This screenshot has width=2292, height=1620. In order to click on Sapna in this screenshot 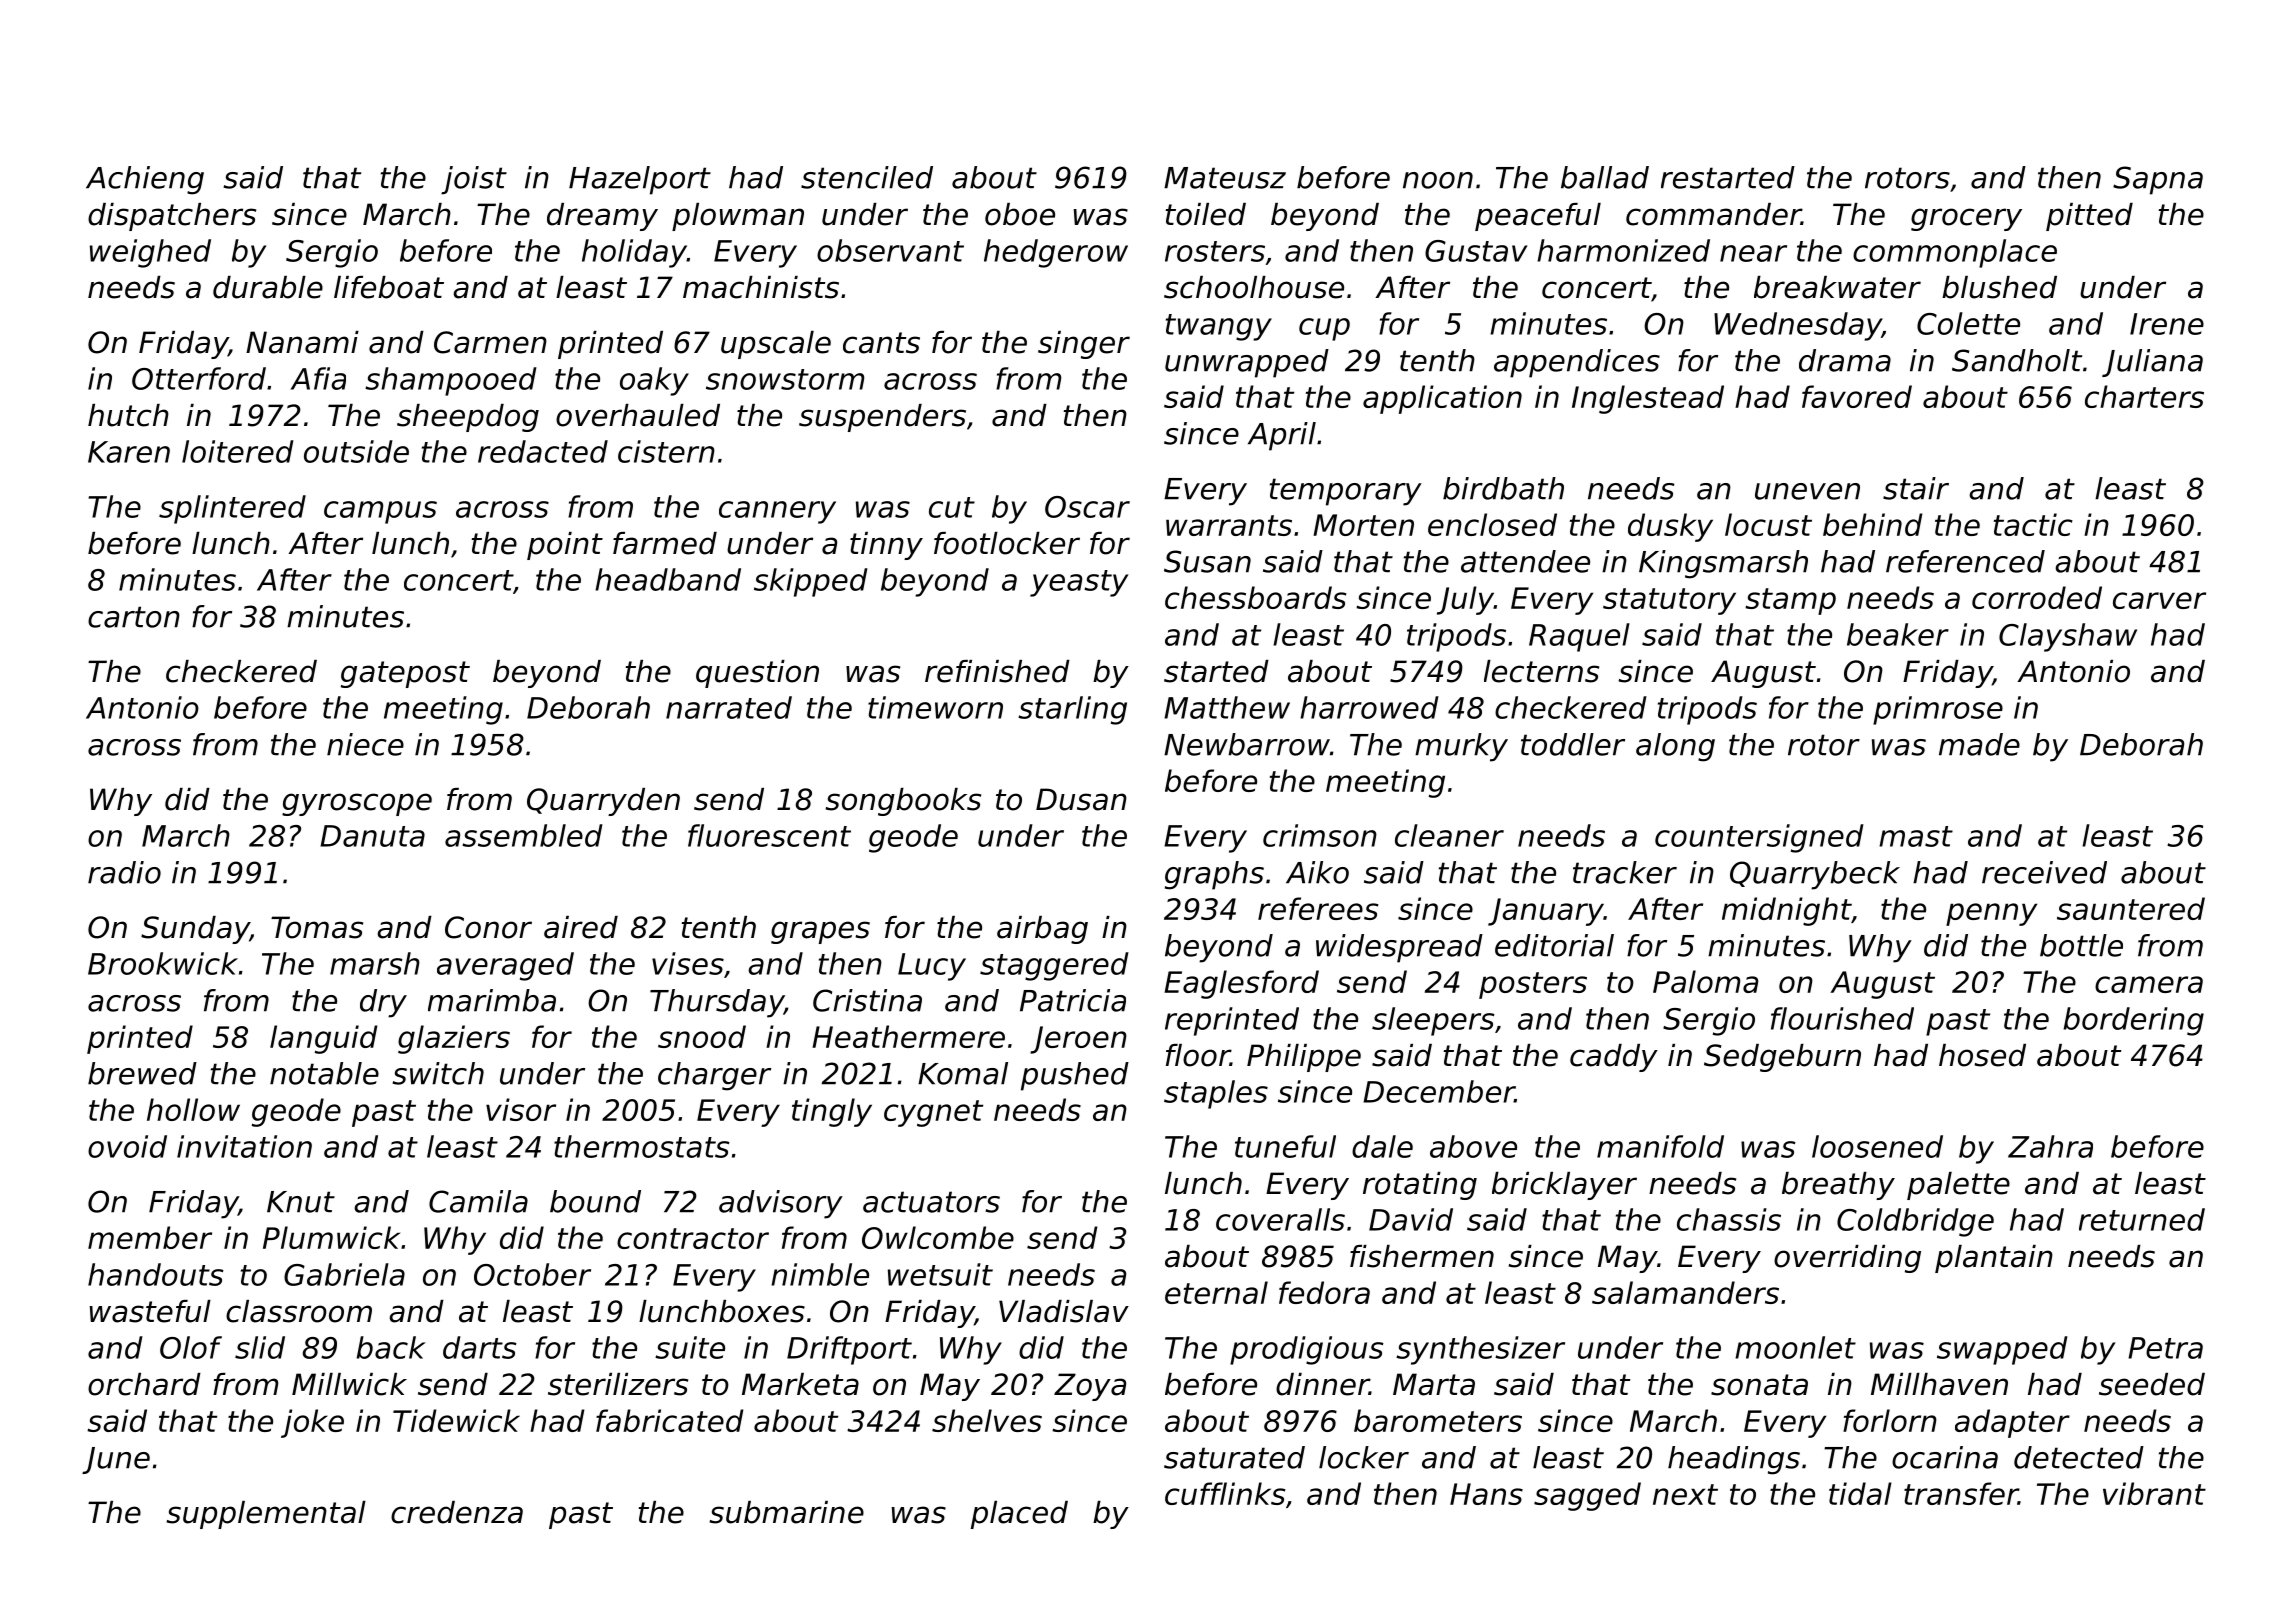, I will do `click(2158, 180)`.
